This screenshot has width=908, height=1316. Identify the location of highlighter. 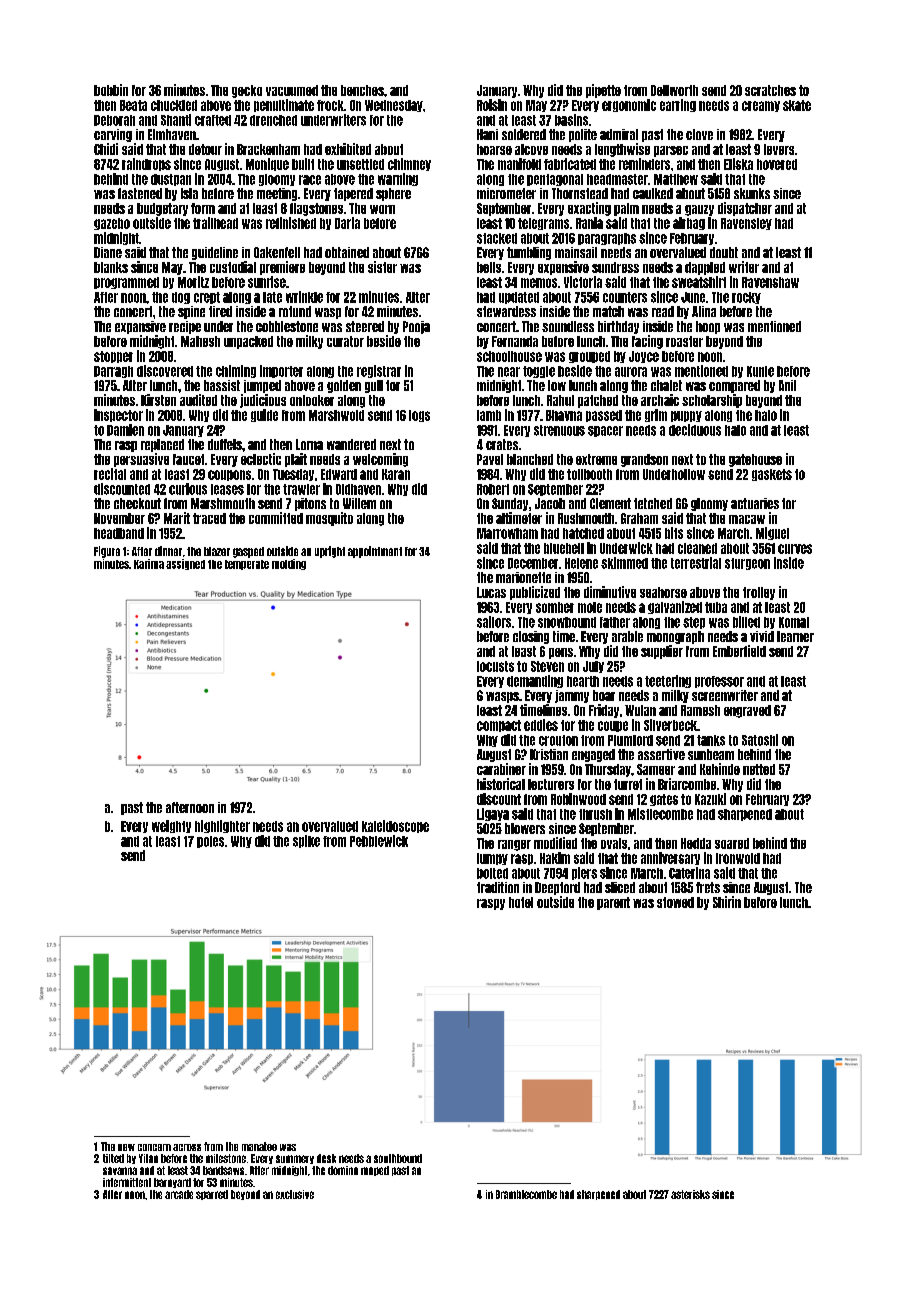
(222, 826).
